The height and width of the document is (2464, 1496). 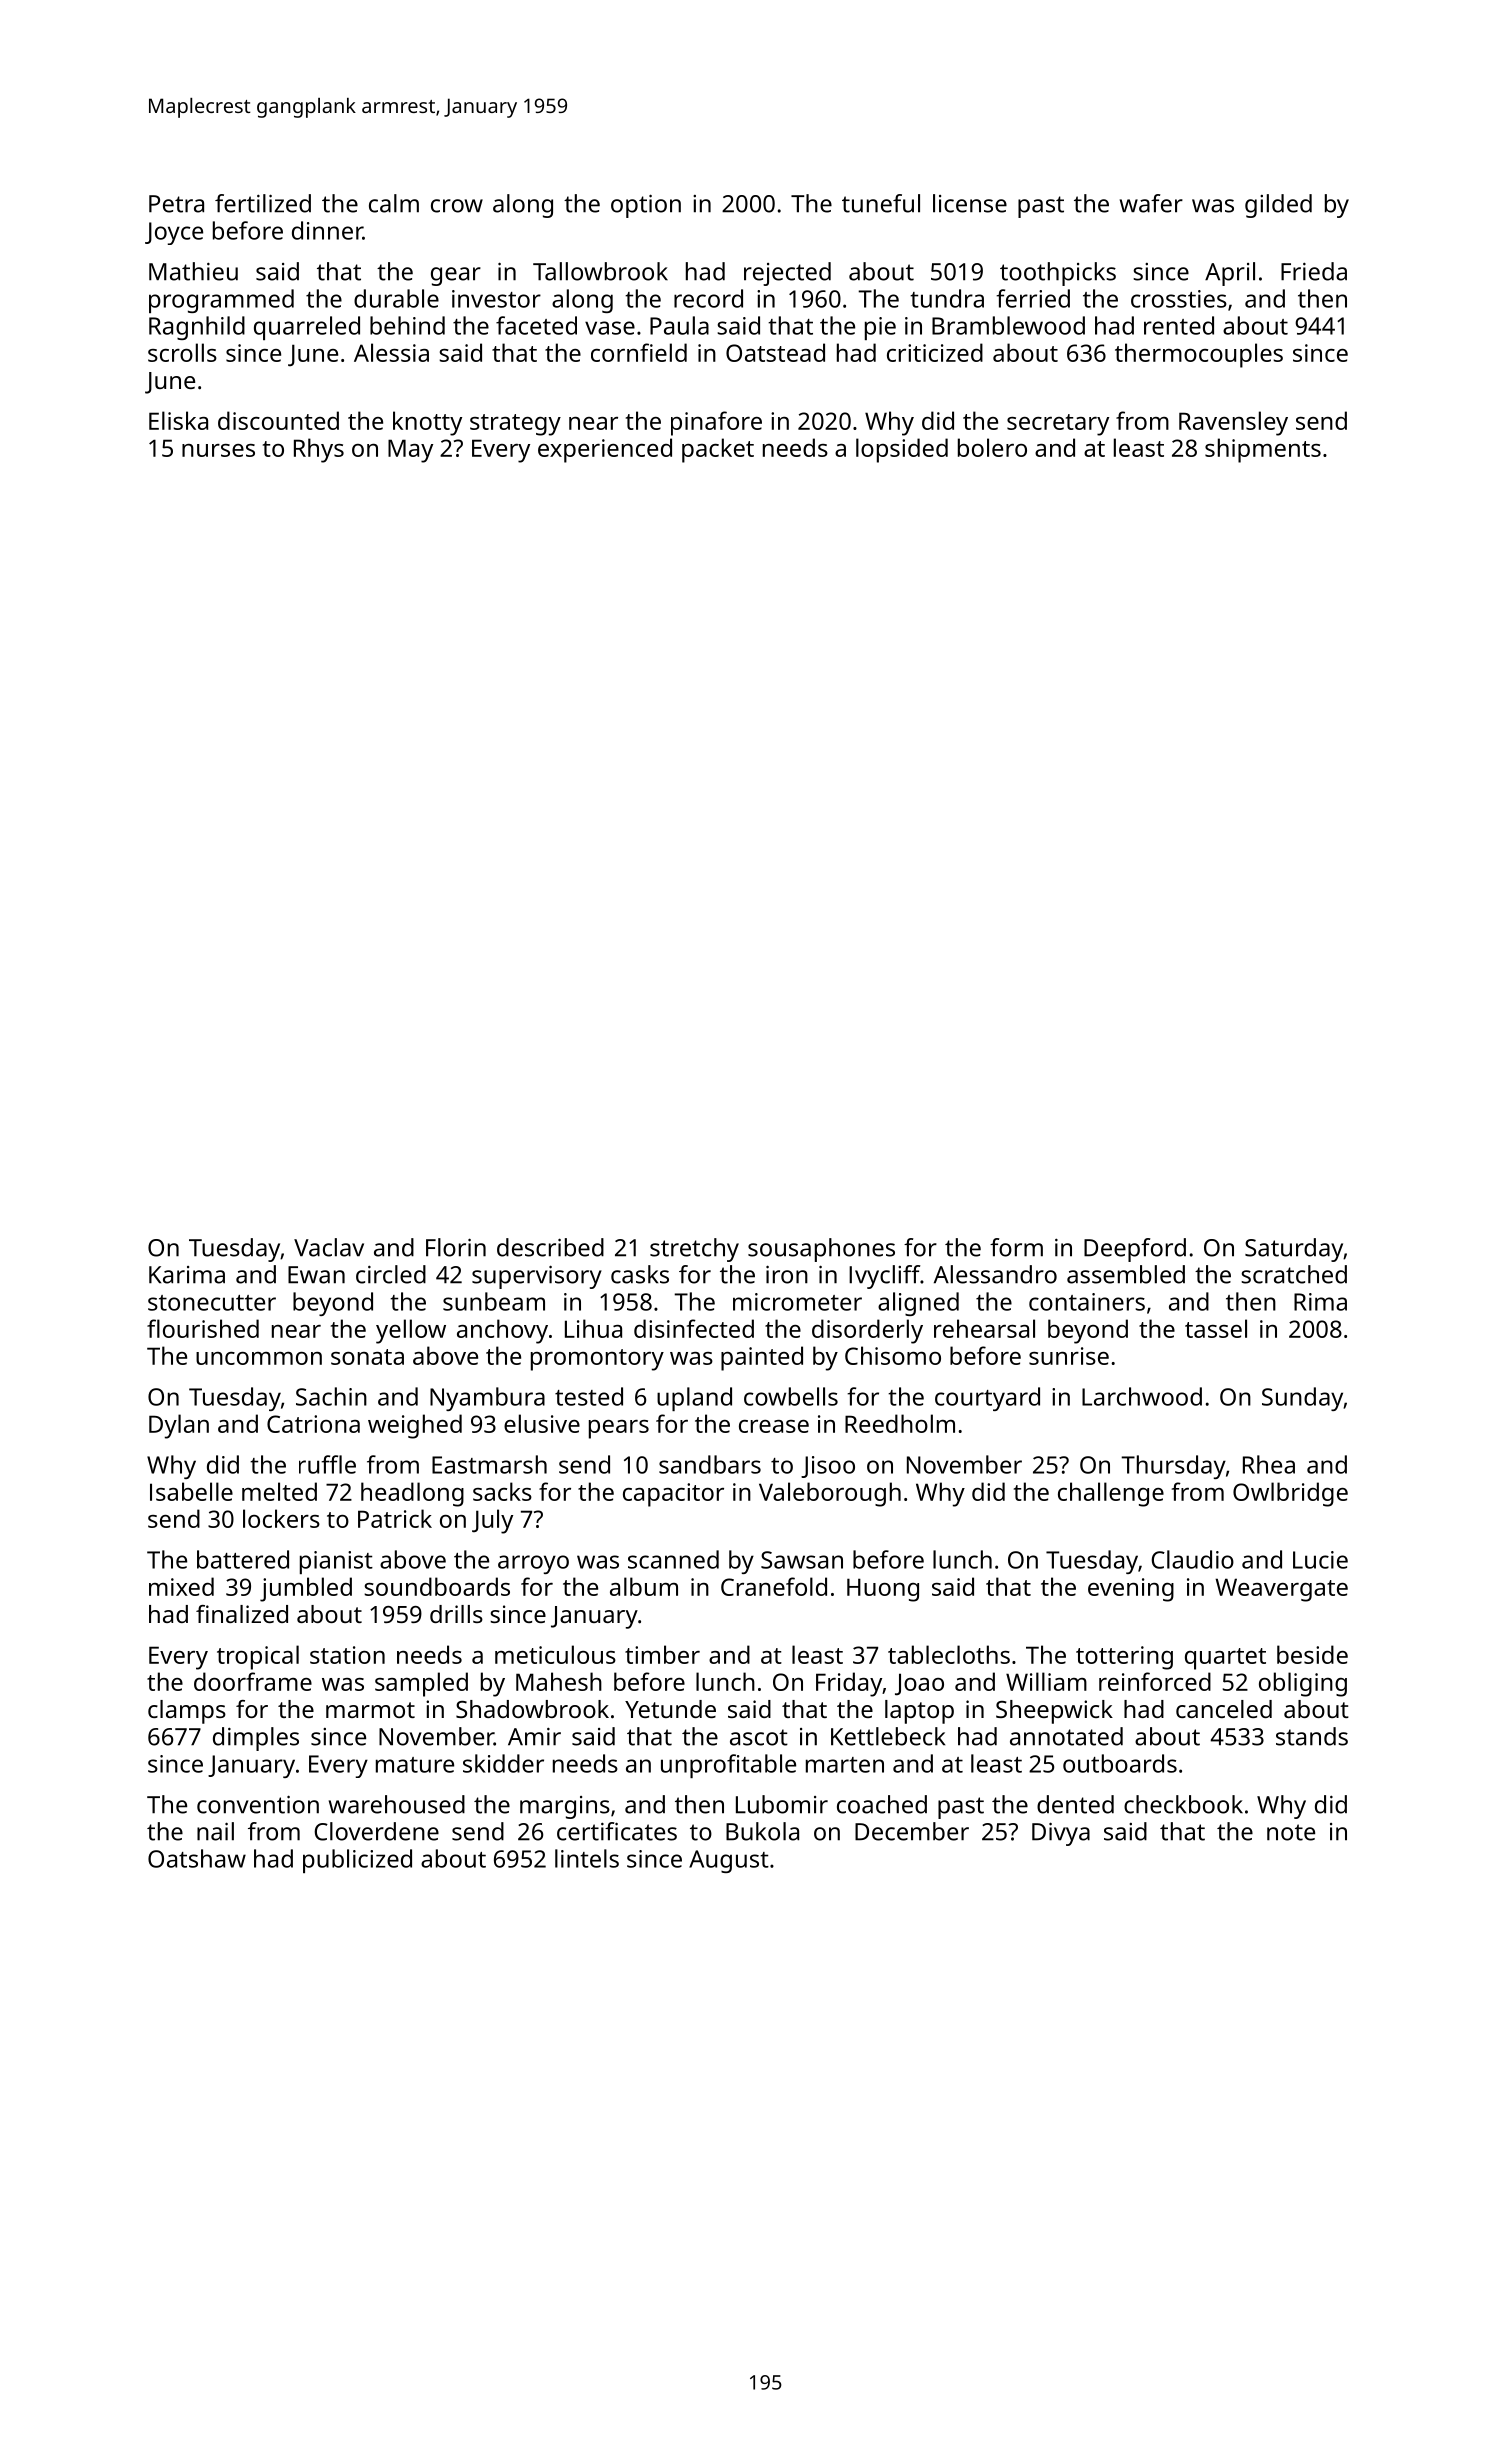 I want to click on pinafore, so click(x=716, y=423).
